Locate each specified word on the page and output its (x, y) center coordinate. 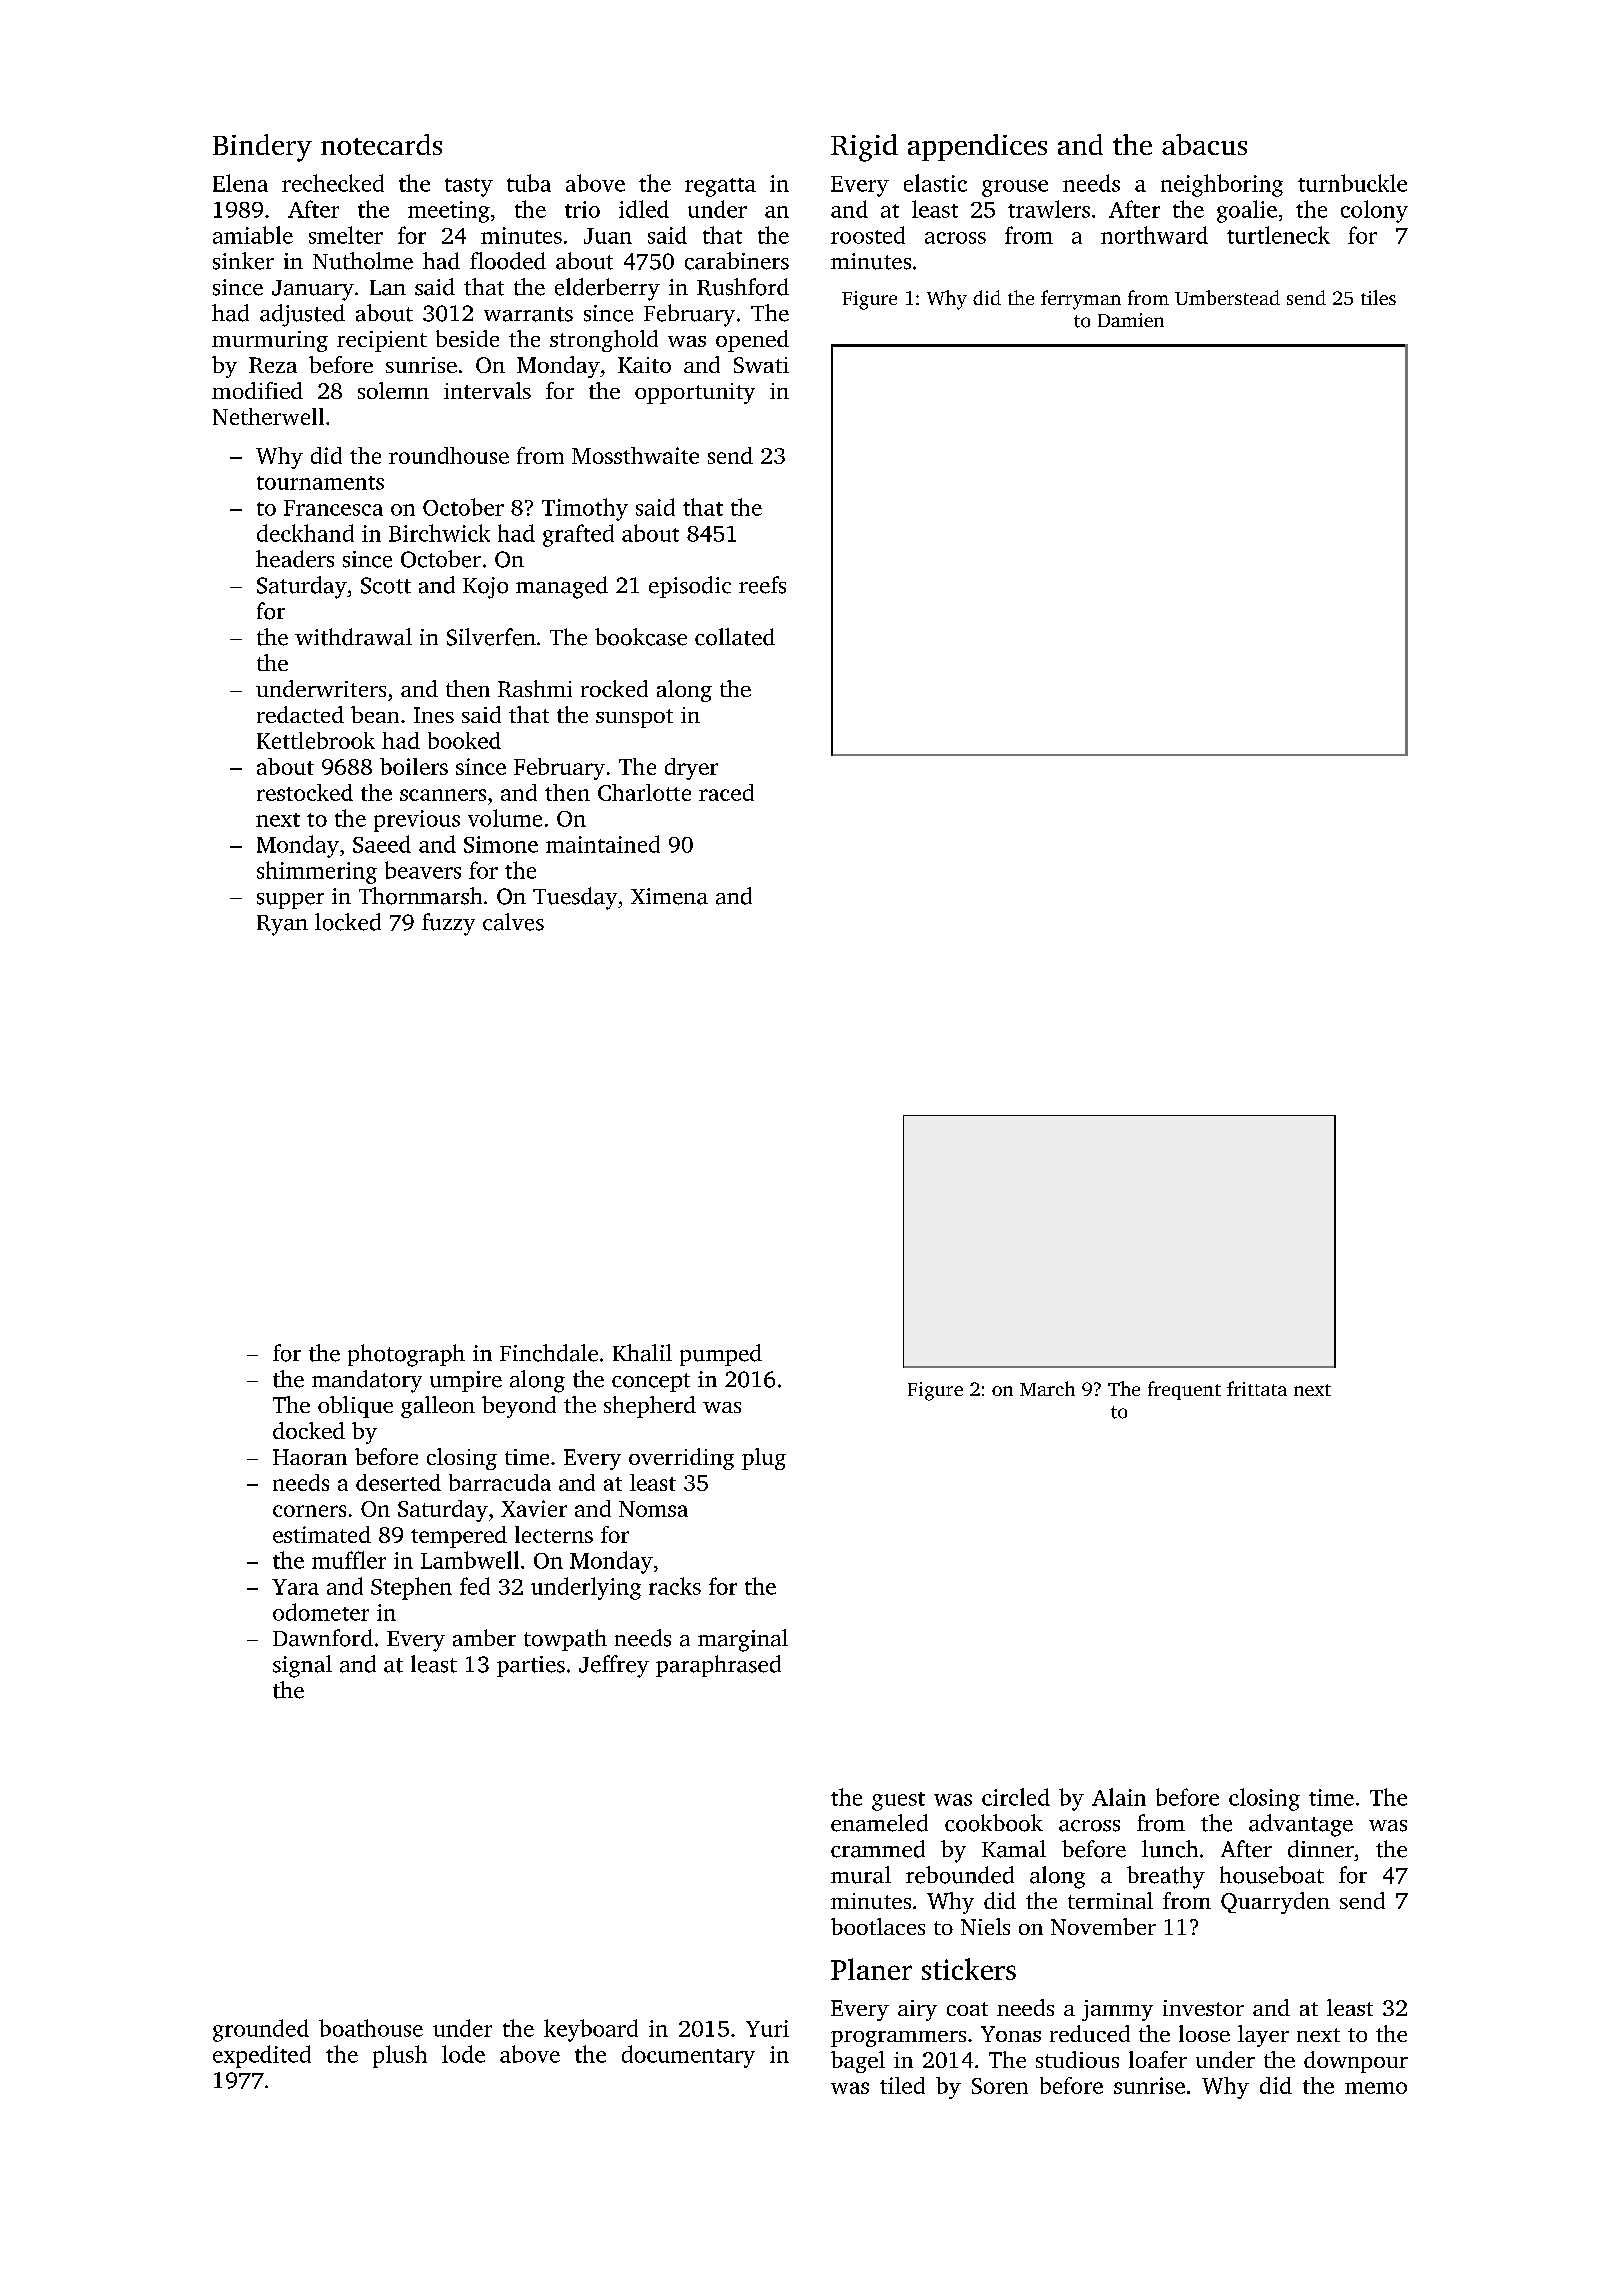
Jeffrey (614, 1666)
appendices (977, 147)
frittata (1257, 1388)
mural (861, 1875)
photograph (406, 1355)
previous (417, 821)
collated (735, 637)
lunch (1170, 1849)
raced (726, 792)
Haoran (310, 1457)
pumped (721, 1355)
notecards (381, 144)
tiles (1378, 297)
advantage (1301, 1825)
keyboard (591, 2030)
